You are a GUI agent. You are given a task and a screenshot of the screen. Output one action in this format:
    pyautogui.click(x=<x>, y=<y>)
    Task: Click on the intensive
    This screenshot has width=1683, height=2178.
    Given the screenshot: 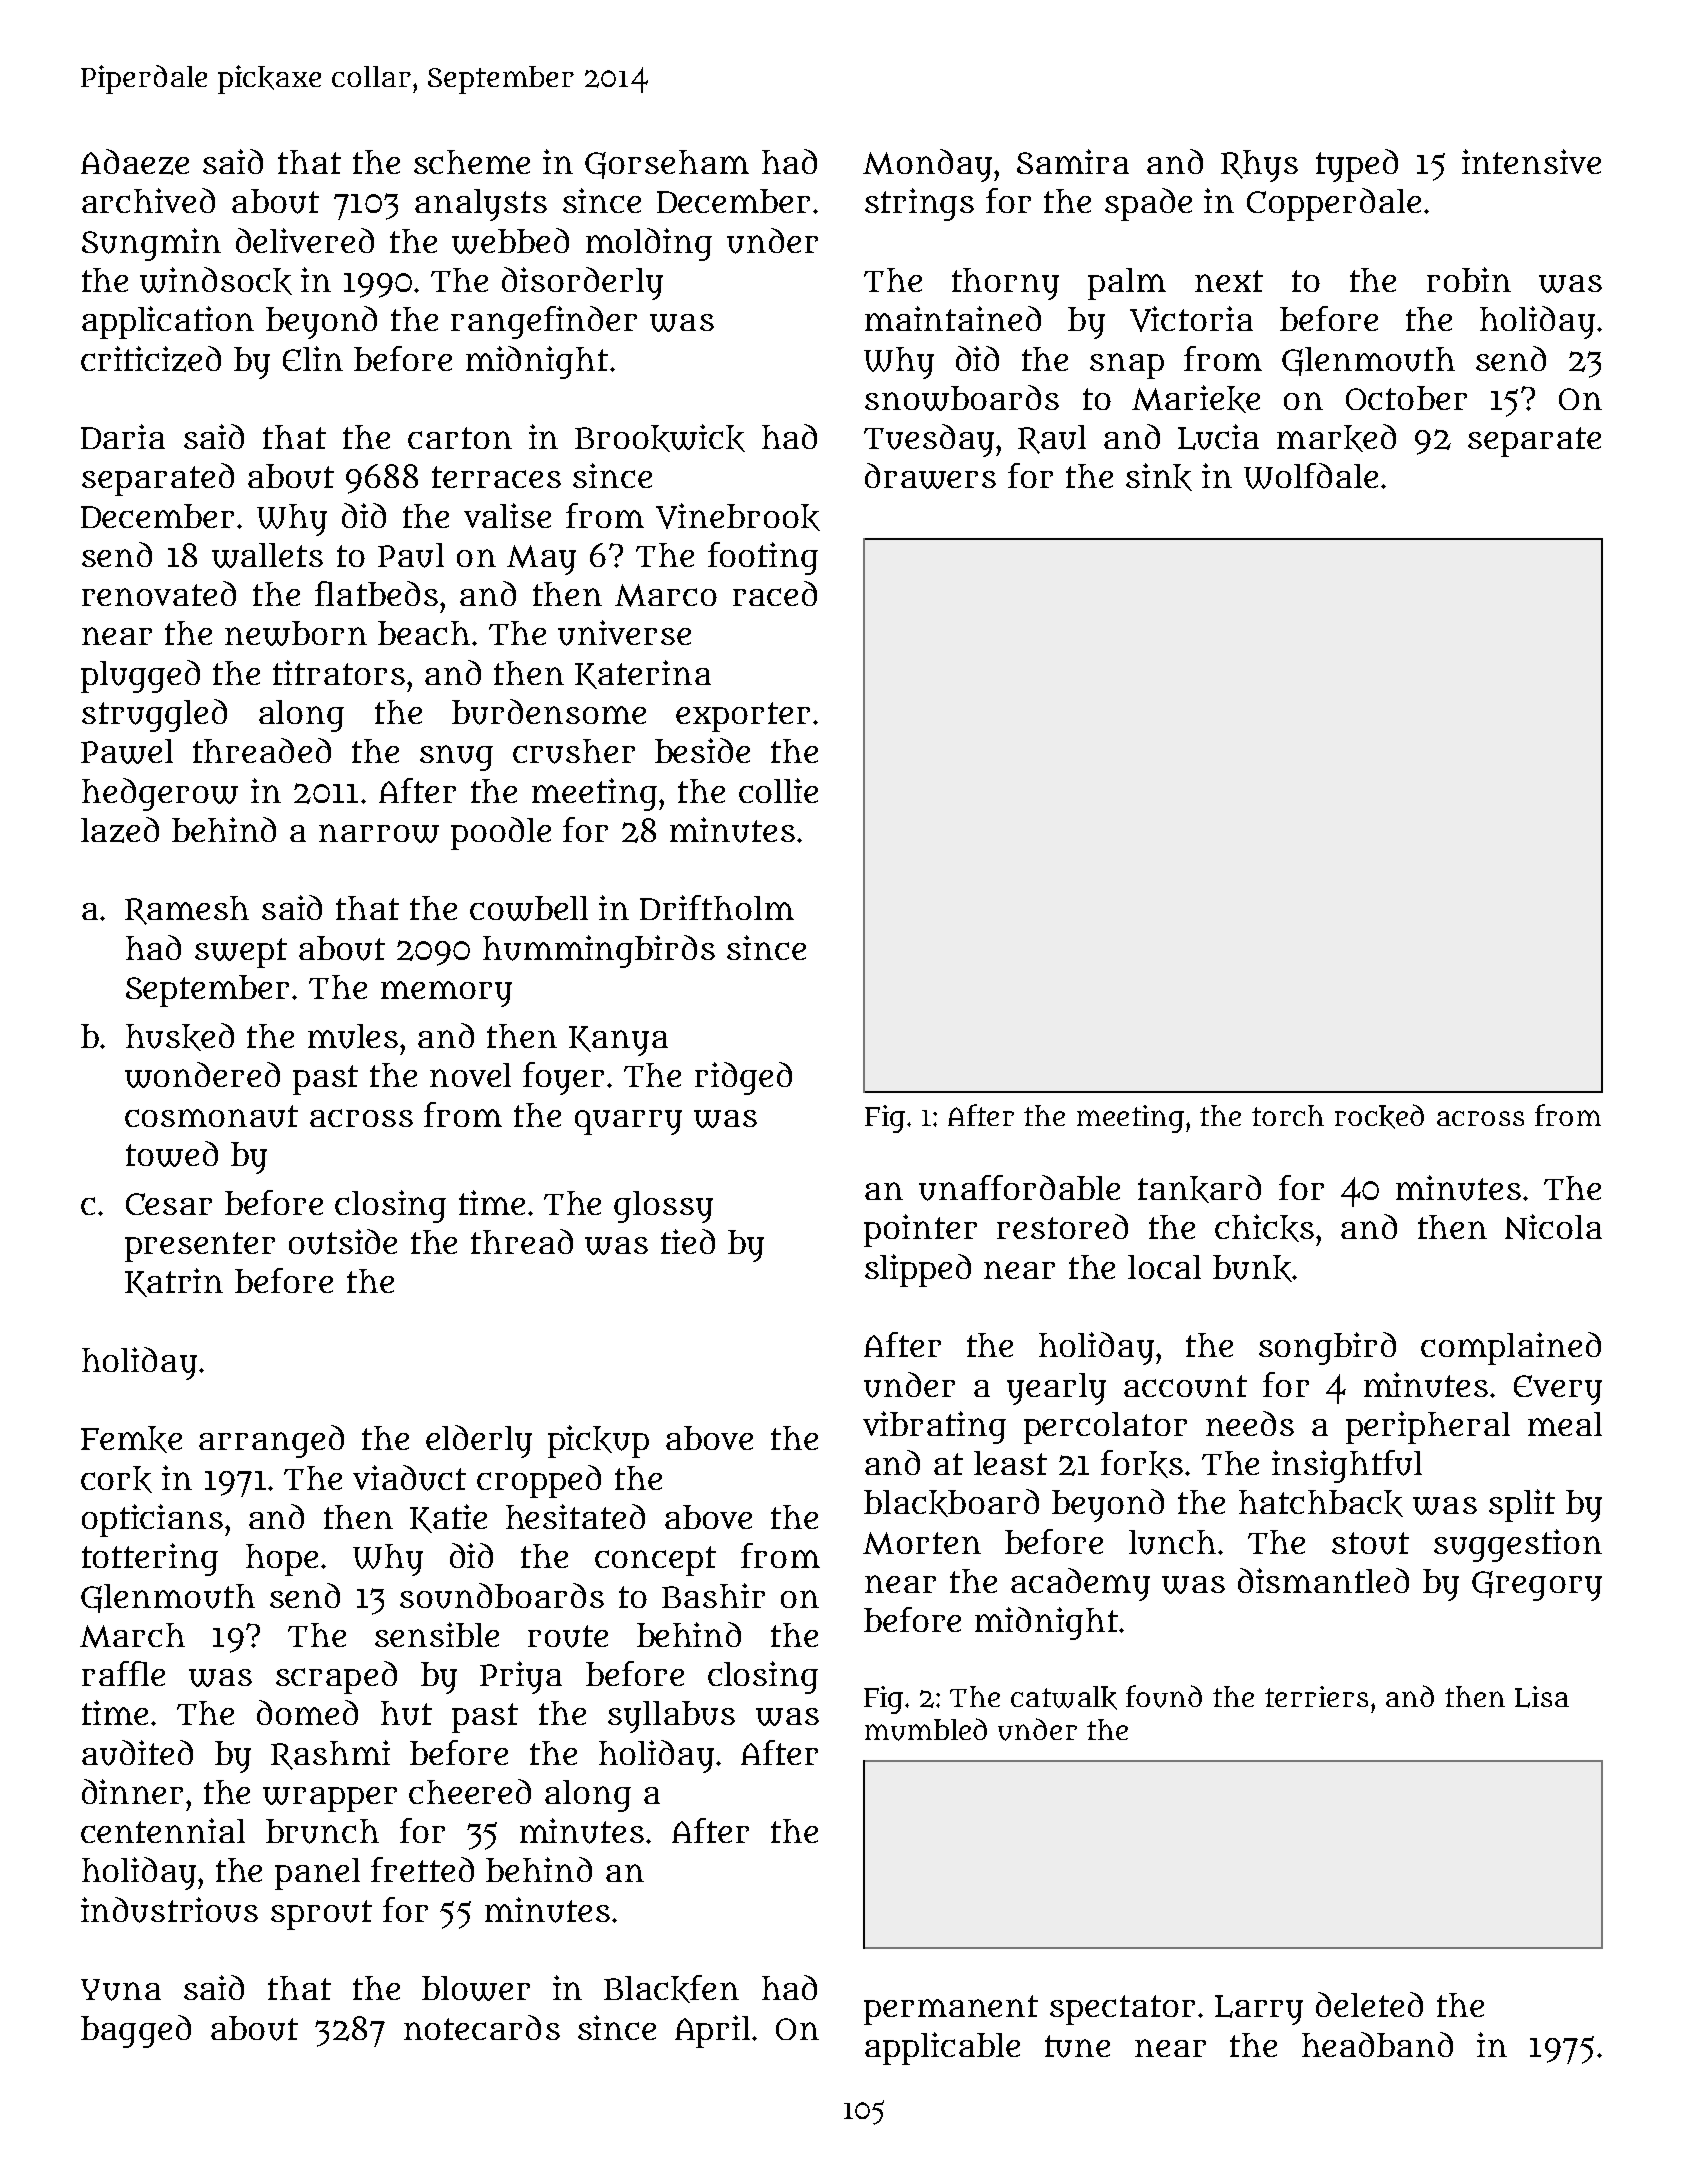 What is the action you would take?
    pyautogui.click(x=1531, y=161)
